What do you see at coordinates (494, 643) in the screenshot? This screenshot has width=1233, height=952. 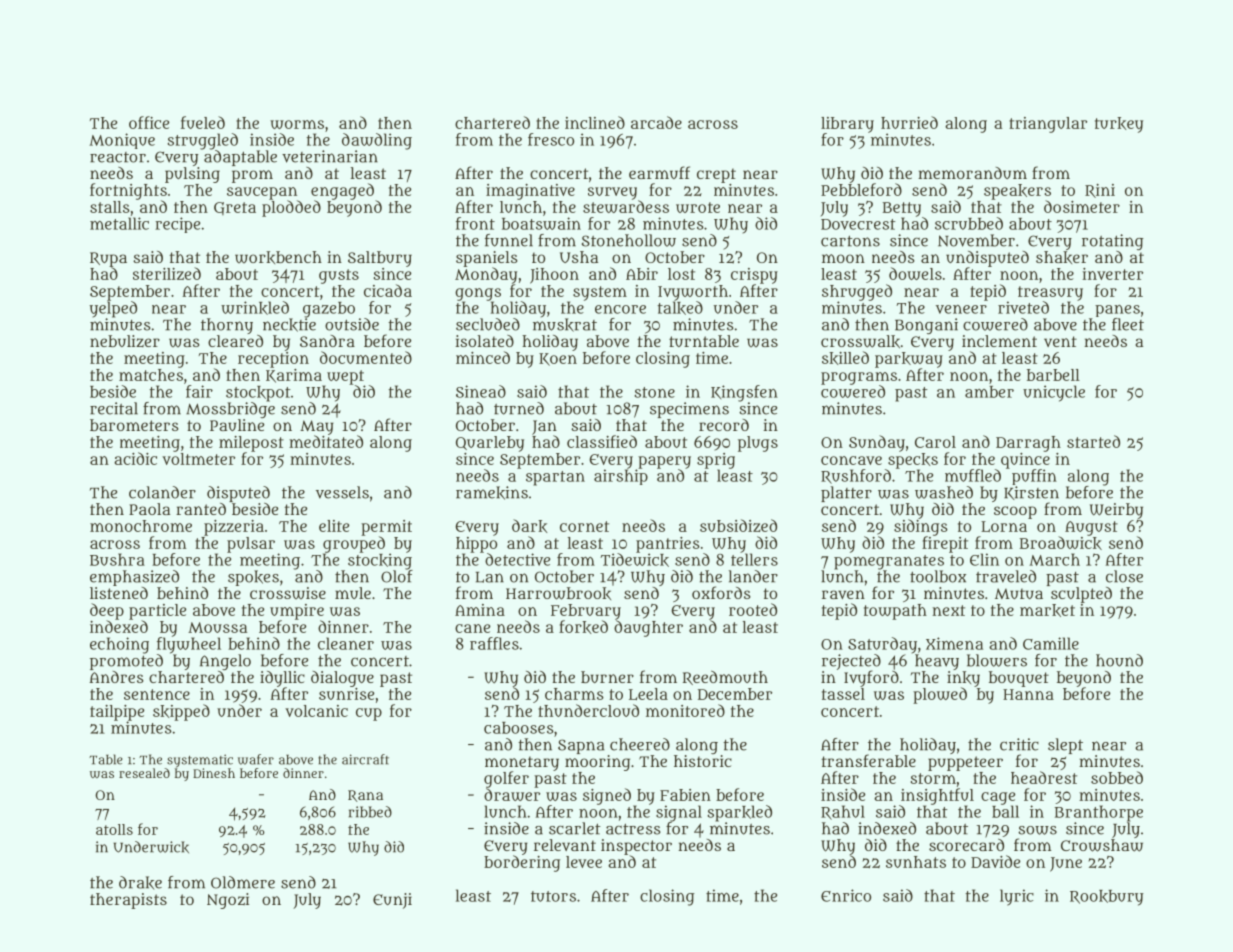 I see `raffles` at bounding box center [494, 643].
